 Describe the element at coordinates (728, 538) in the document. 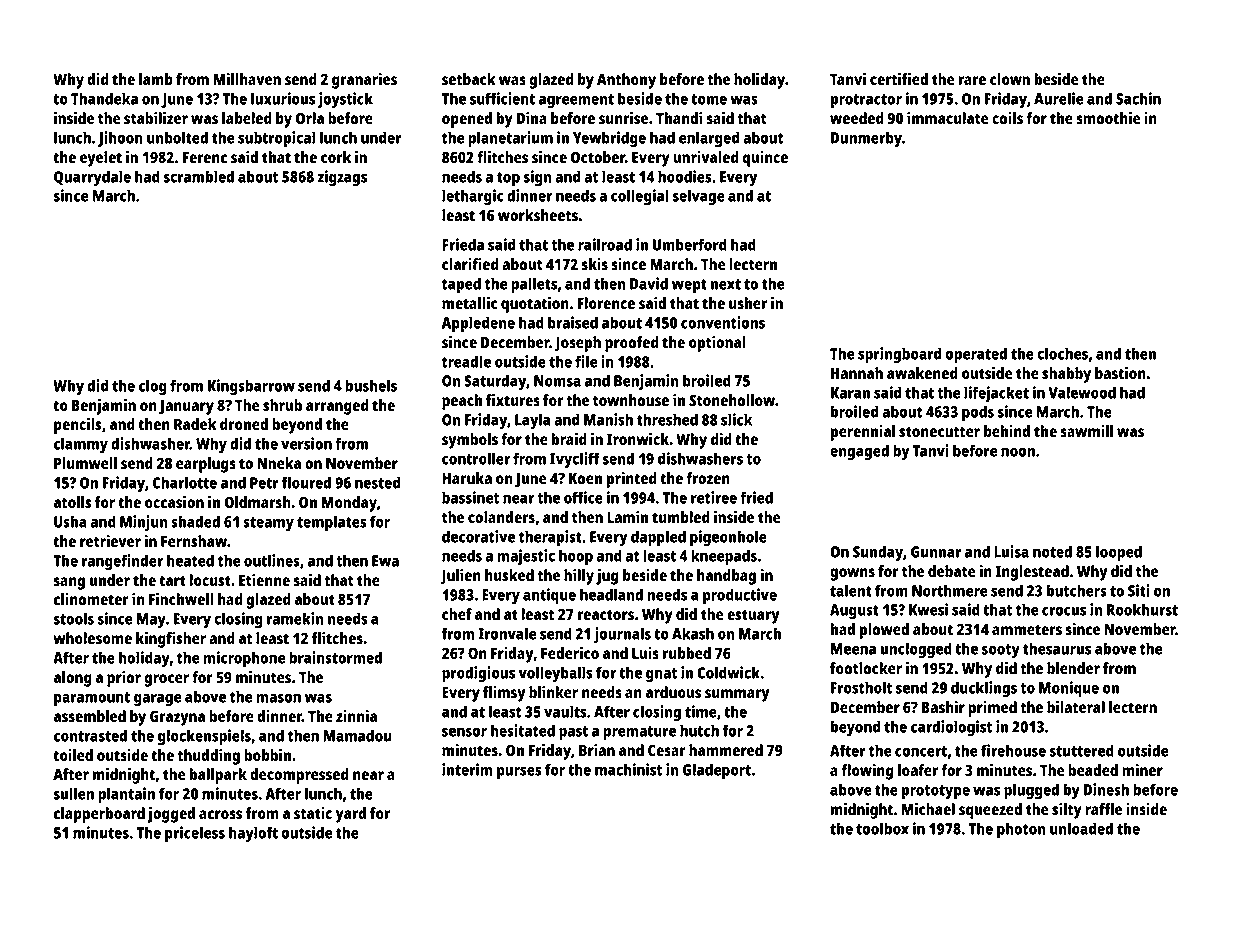

I see `pigeonhole` at that location.
